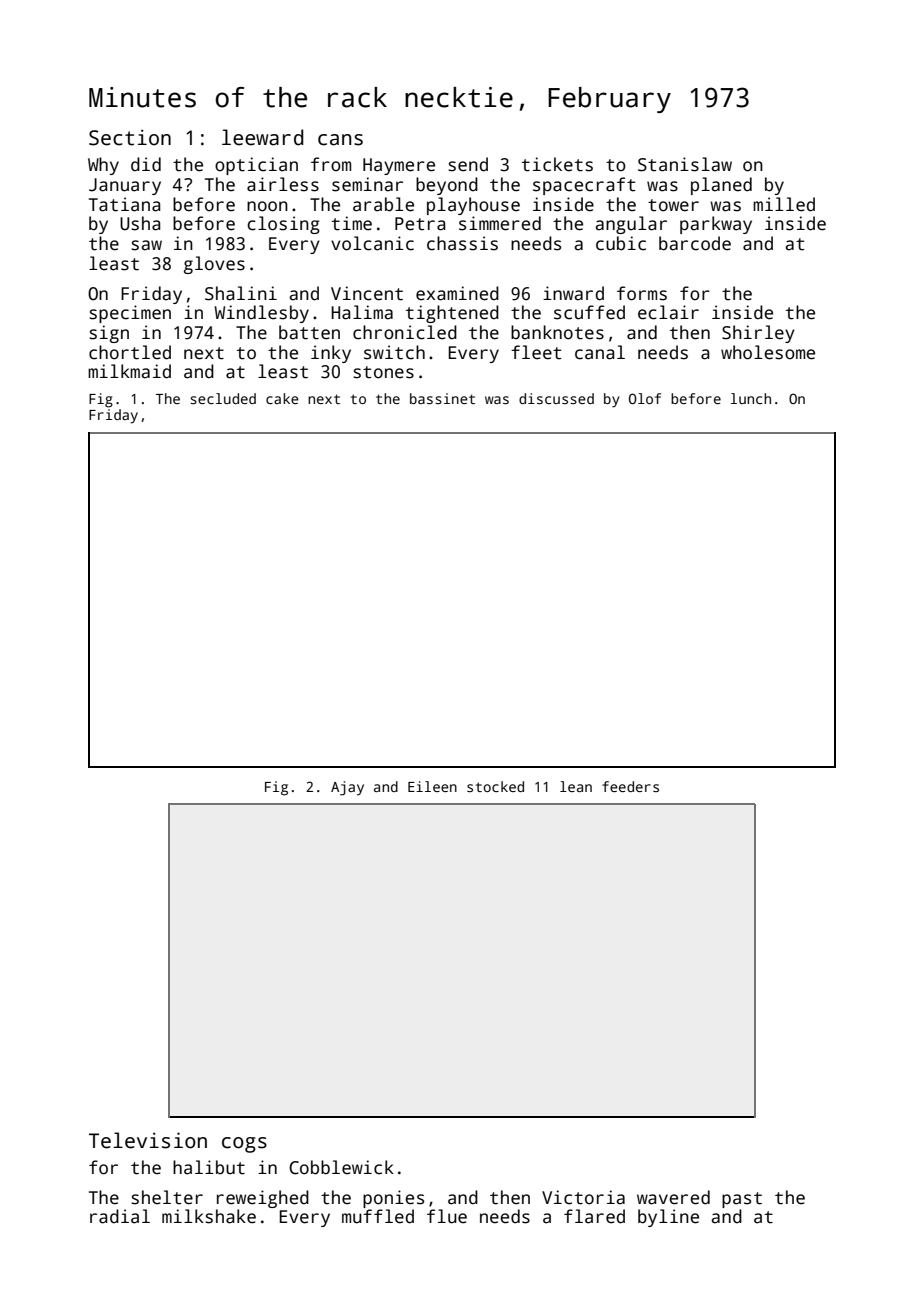  Describe the element at coordinates (146, 245) in the document. I see `saw` at that location.
